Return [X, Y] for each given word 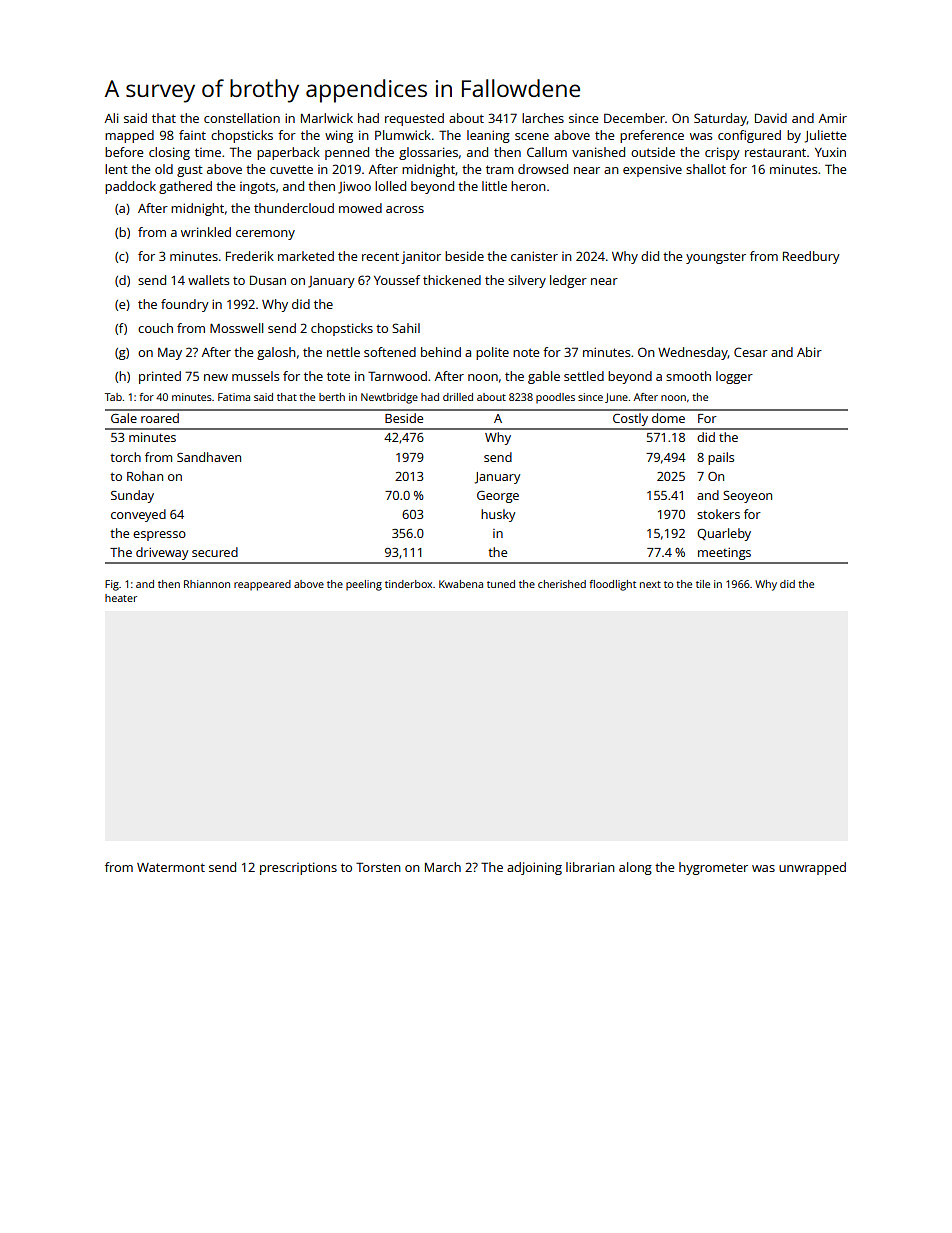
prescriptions [298, 868]
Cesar [751, 352]
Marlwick [327, 118]
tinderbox [408, 584]
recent [380, 256]
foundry [185, 305]
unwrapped [812, 868]
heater [121, 598]
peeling [364, 585]
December [634, 118]
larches [543, 118]
